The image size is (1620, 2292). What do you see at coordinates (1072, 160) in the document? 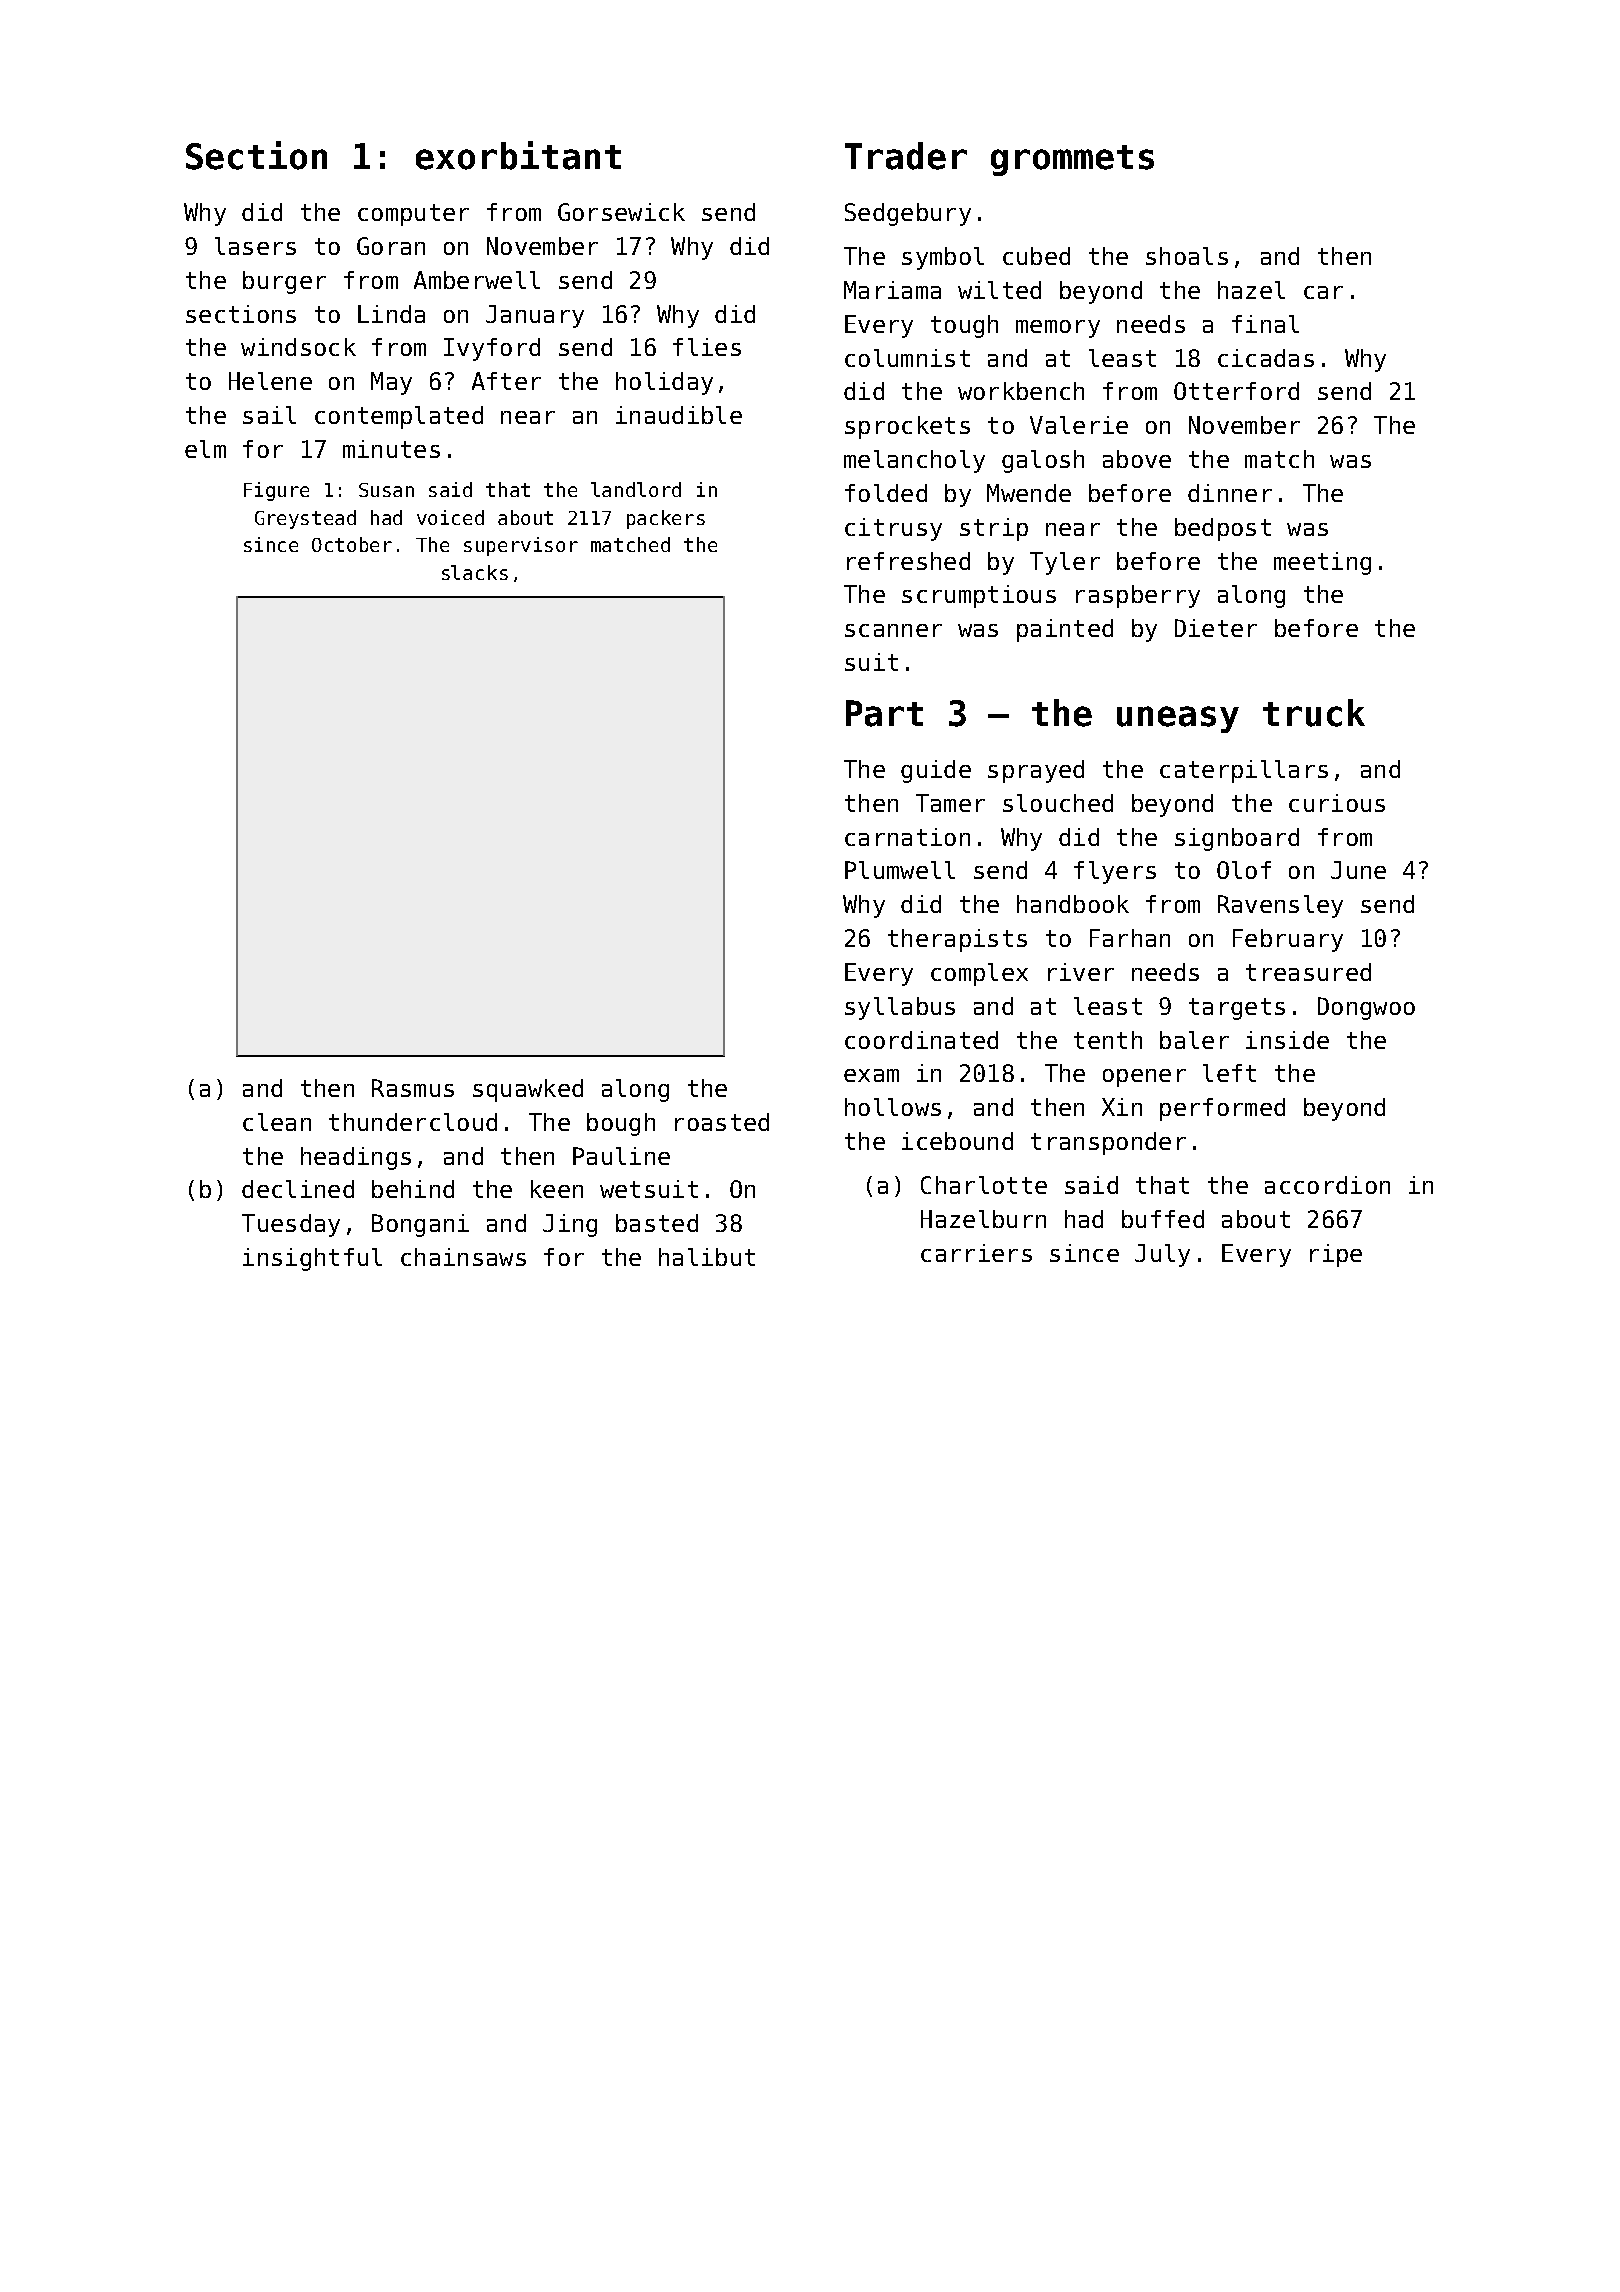
I see `grommets` at bounding box center [1072, 160].
